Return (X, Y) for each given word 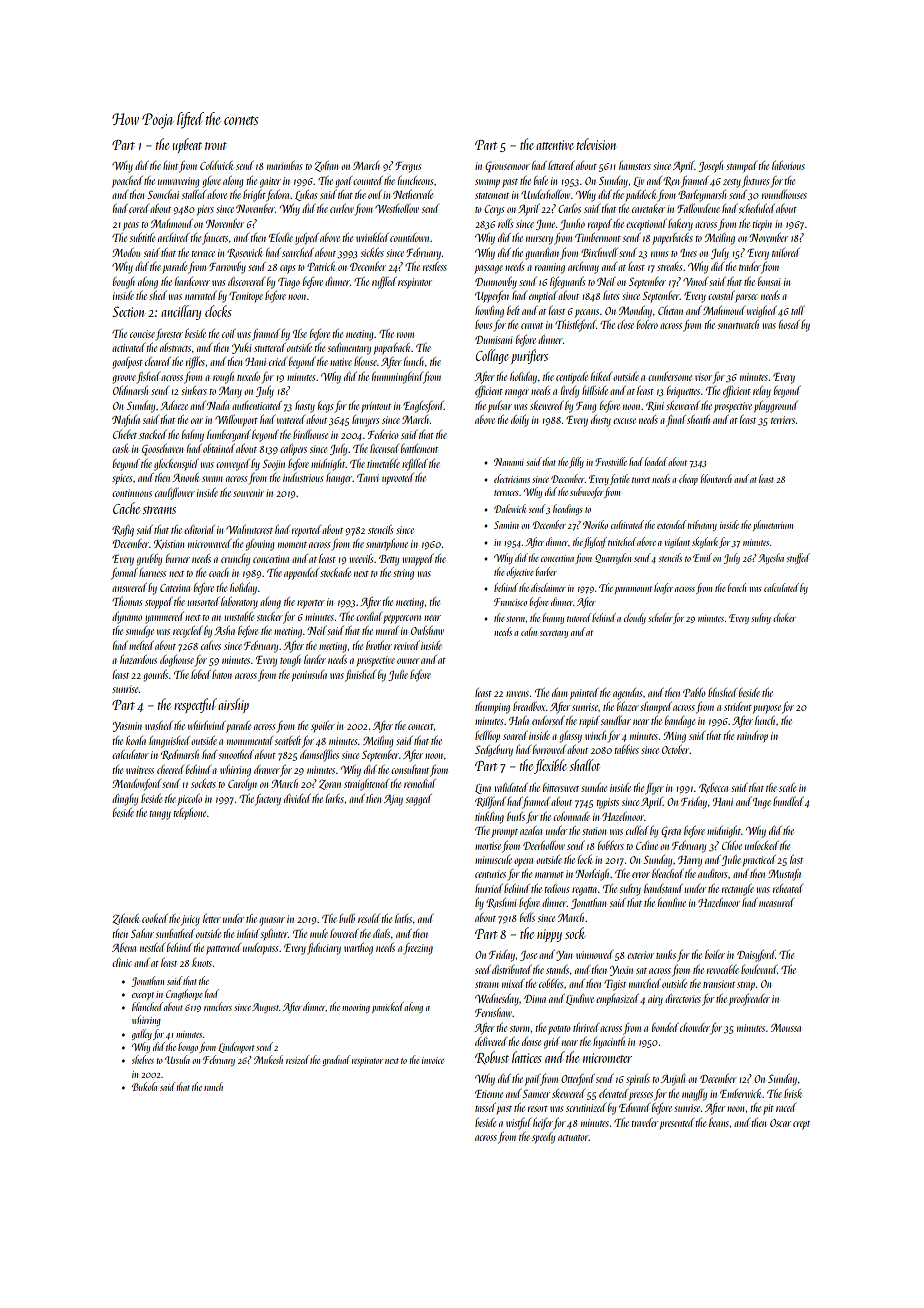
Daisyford (756, 956)
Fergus (408, 167)
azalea (531, 830)
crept (801, 1125)
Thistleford (575, 326)
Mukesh (268, 1059)
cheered (170, 769)
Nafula (126, 421)
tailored (786, 252)
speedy (543, 1138)
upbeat (187, 145)
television (596, 144)
